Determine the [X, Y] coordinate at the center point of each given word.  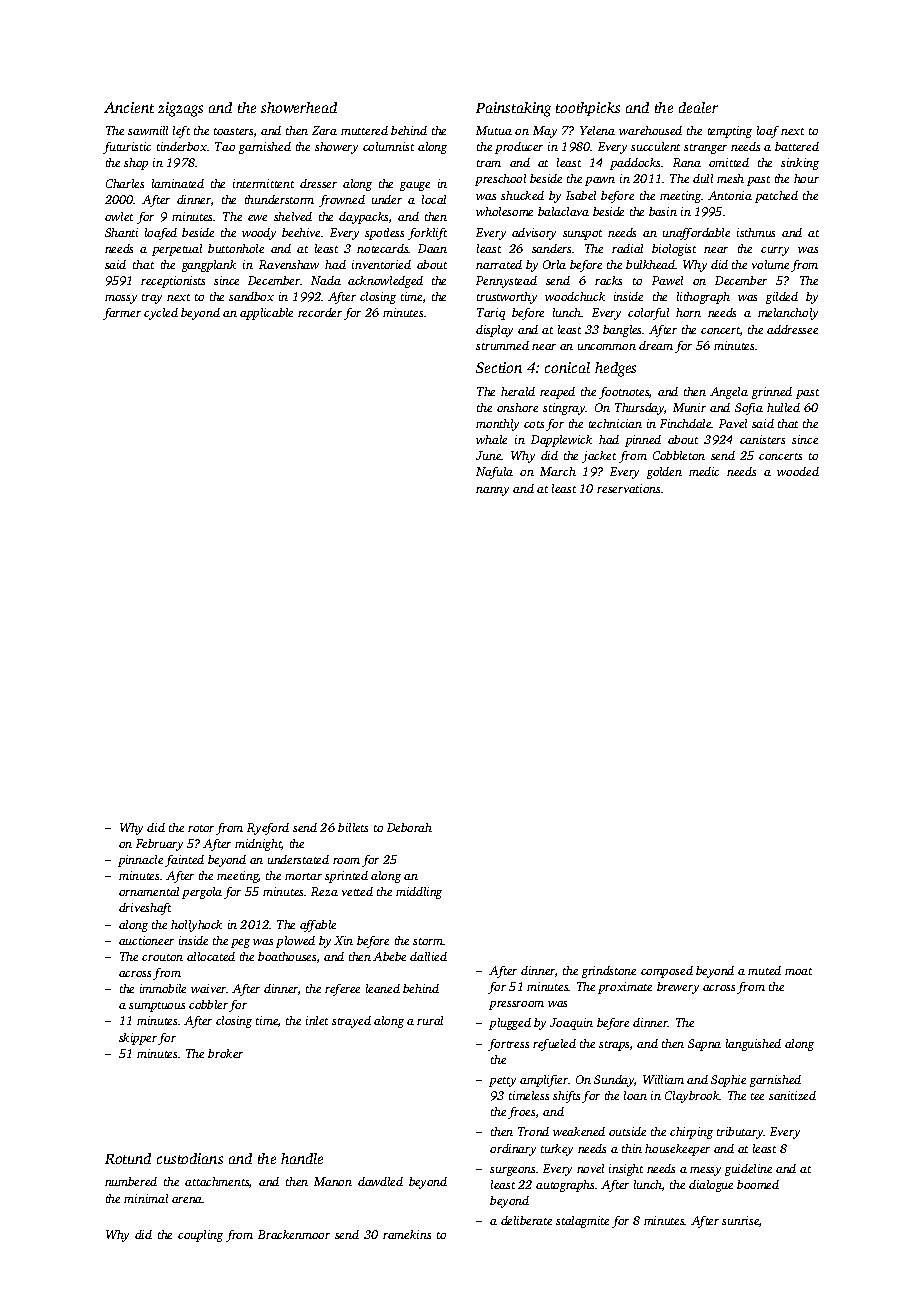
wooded [798, 471]
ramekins [407, 1234]
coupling [200, 1236]
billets [353, 827]
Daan [432, 248]
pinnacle [140, 861]
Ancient [129, 107]
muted [764, 970]
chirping [691, 1133]
